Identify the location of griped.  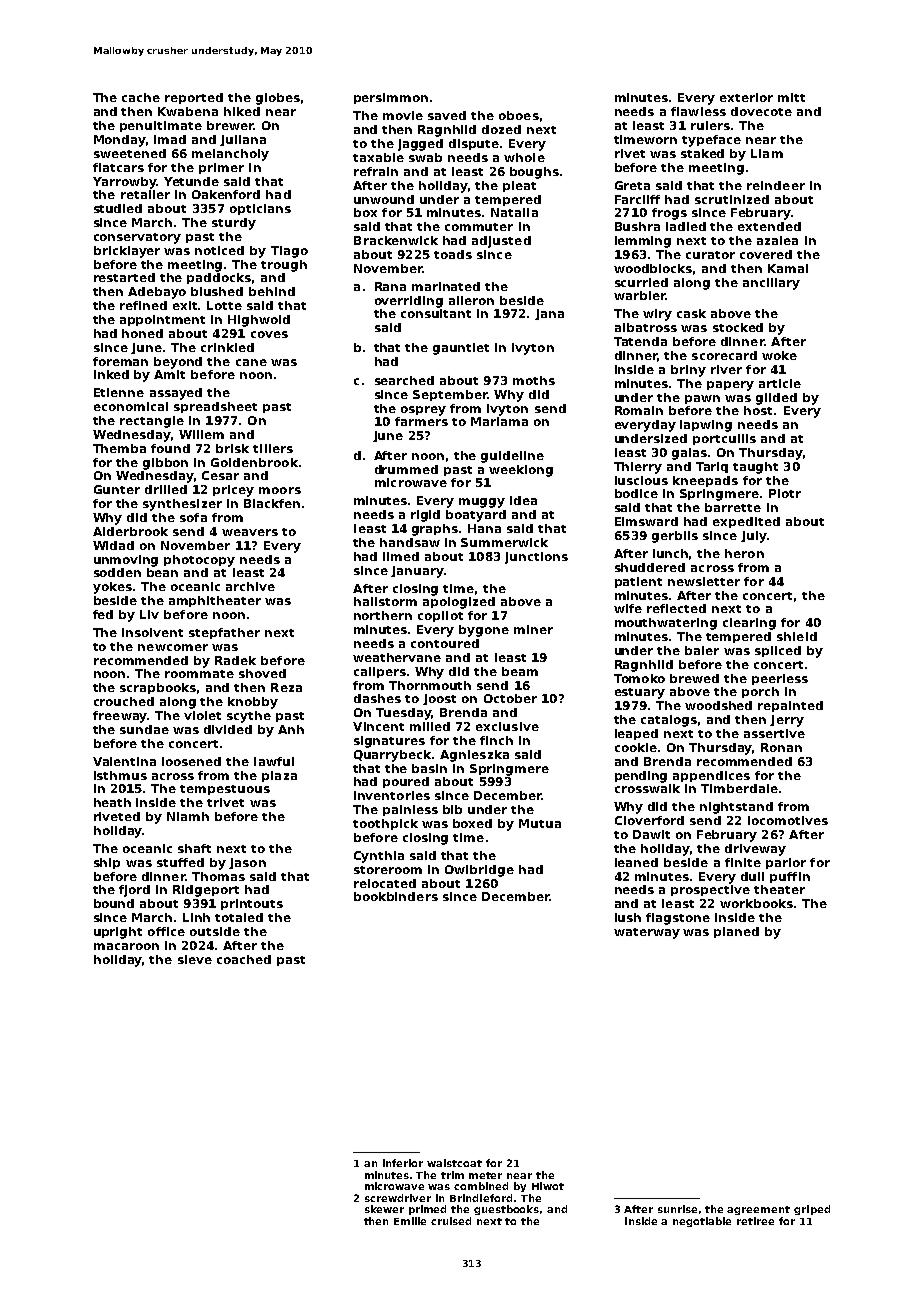
(812, 1210).
